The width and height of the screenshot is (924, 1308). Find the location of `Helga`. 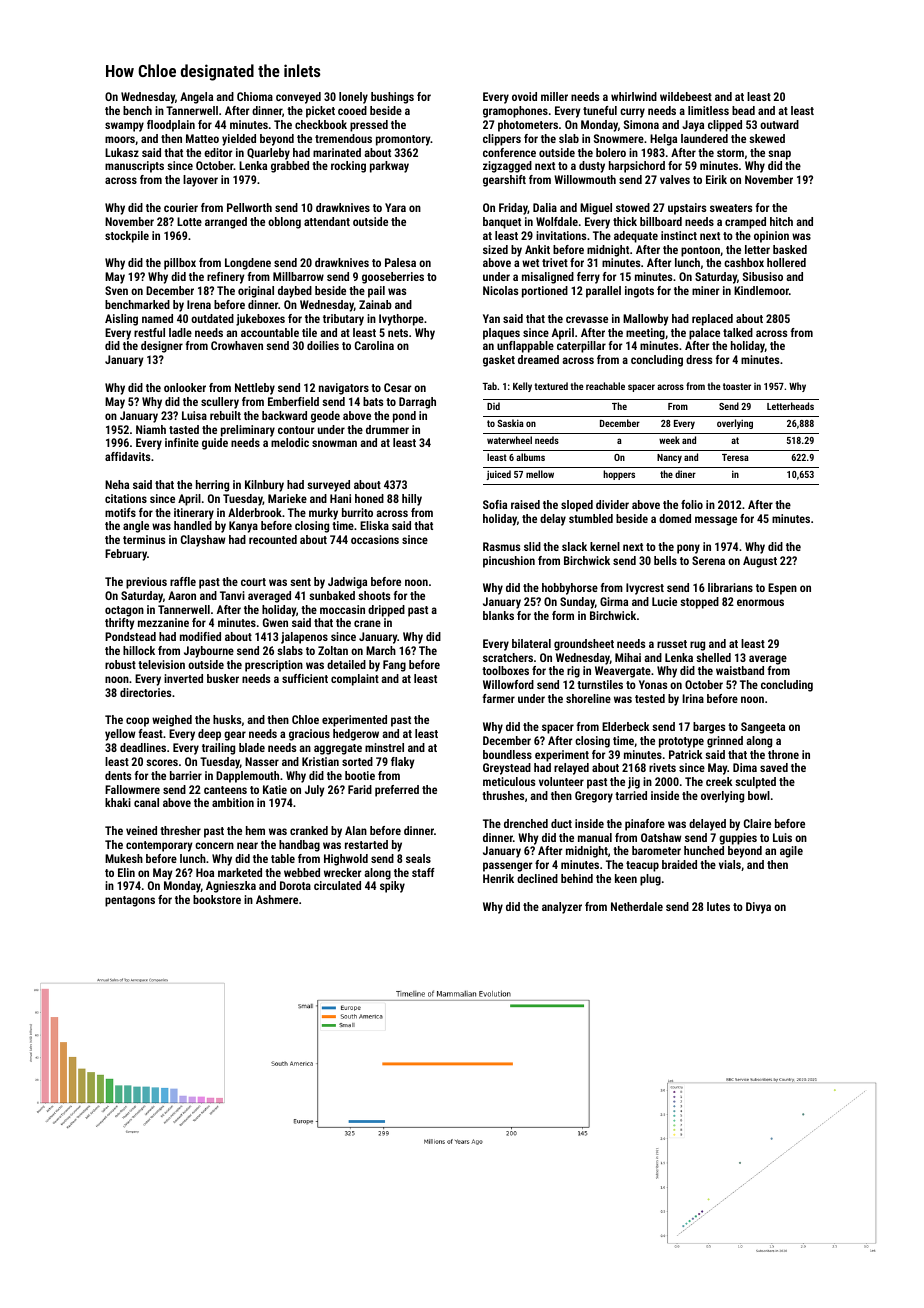

Helga is located at coordinates (663, 140).
